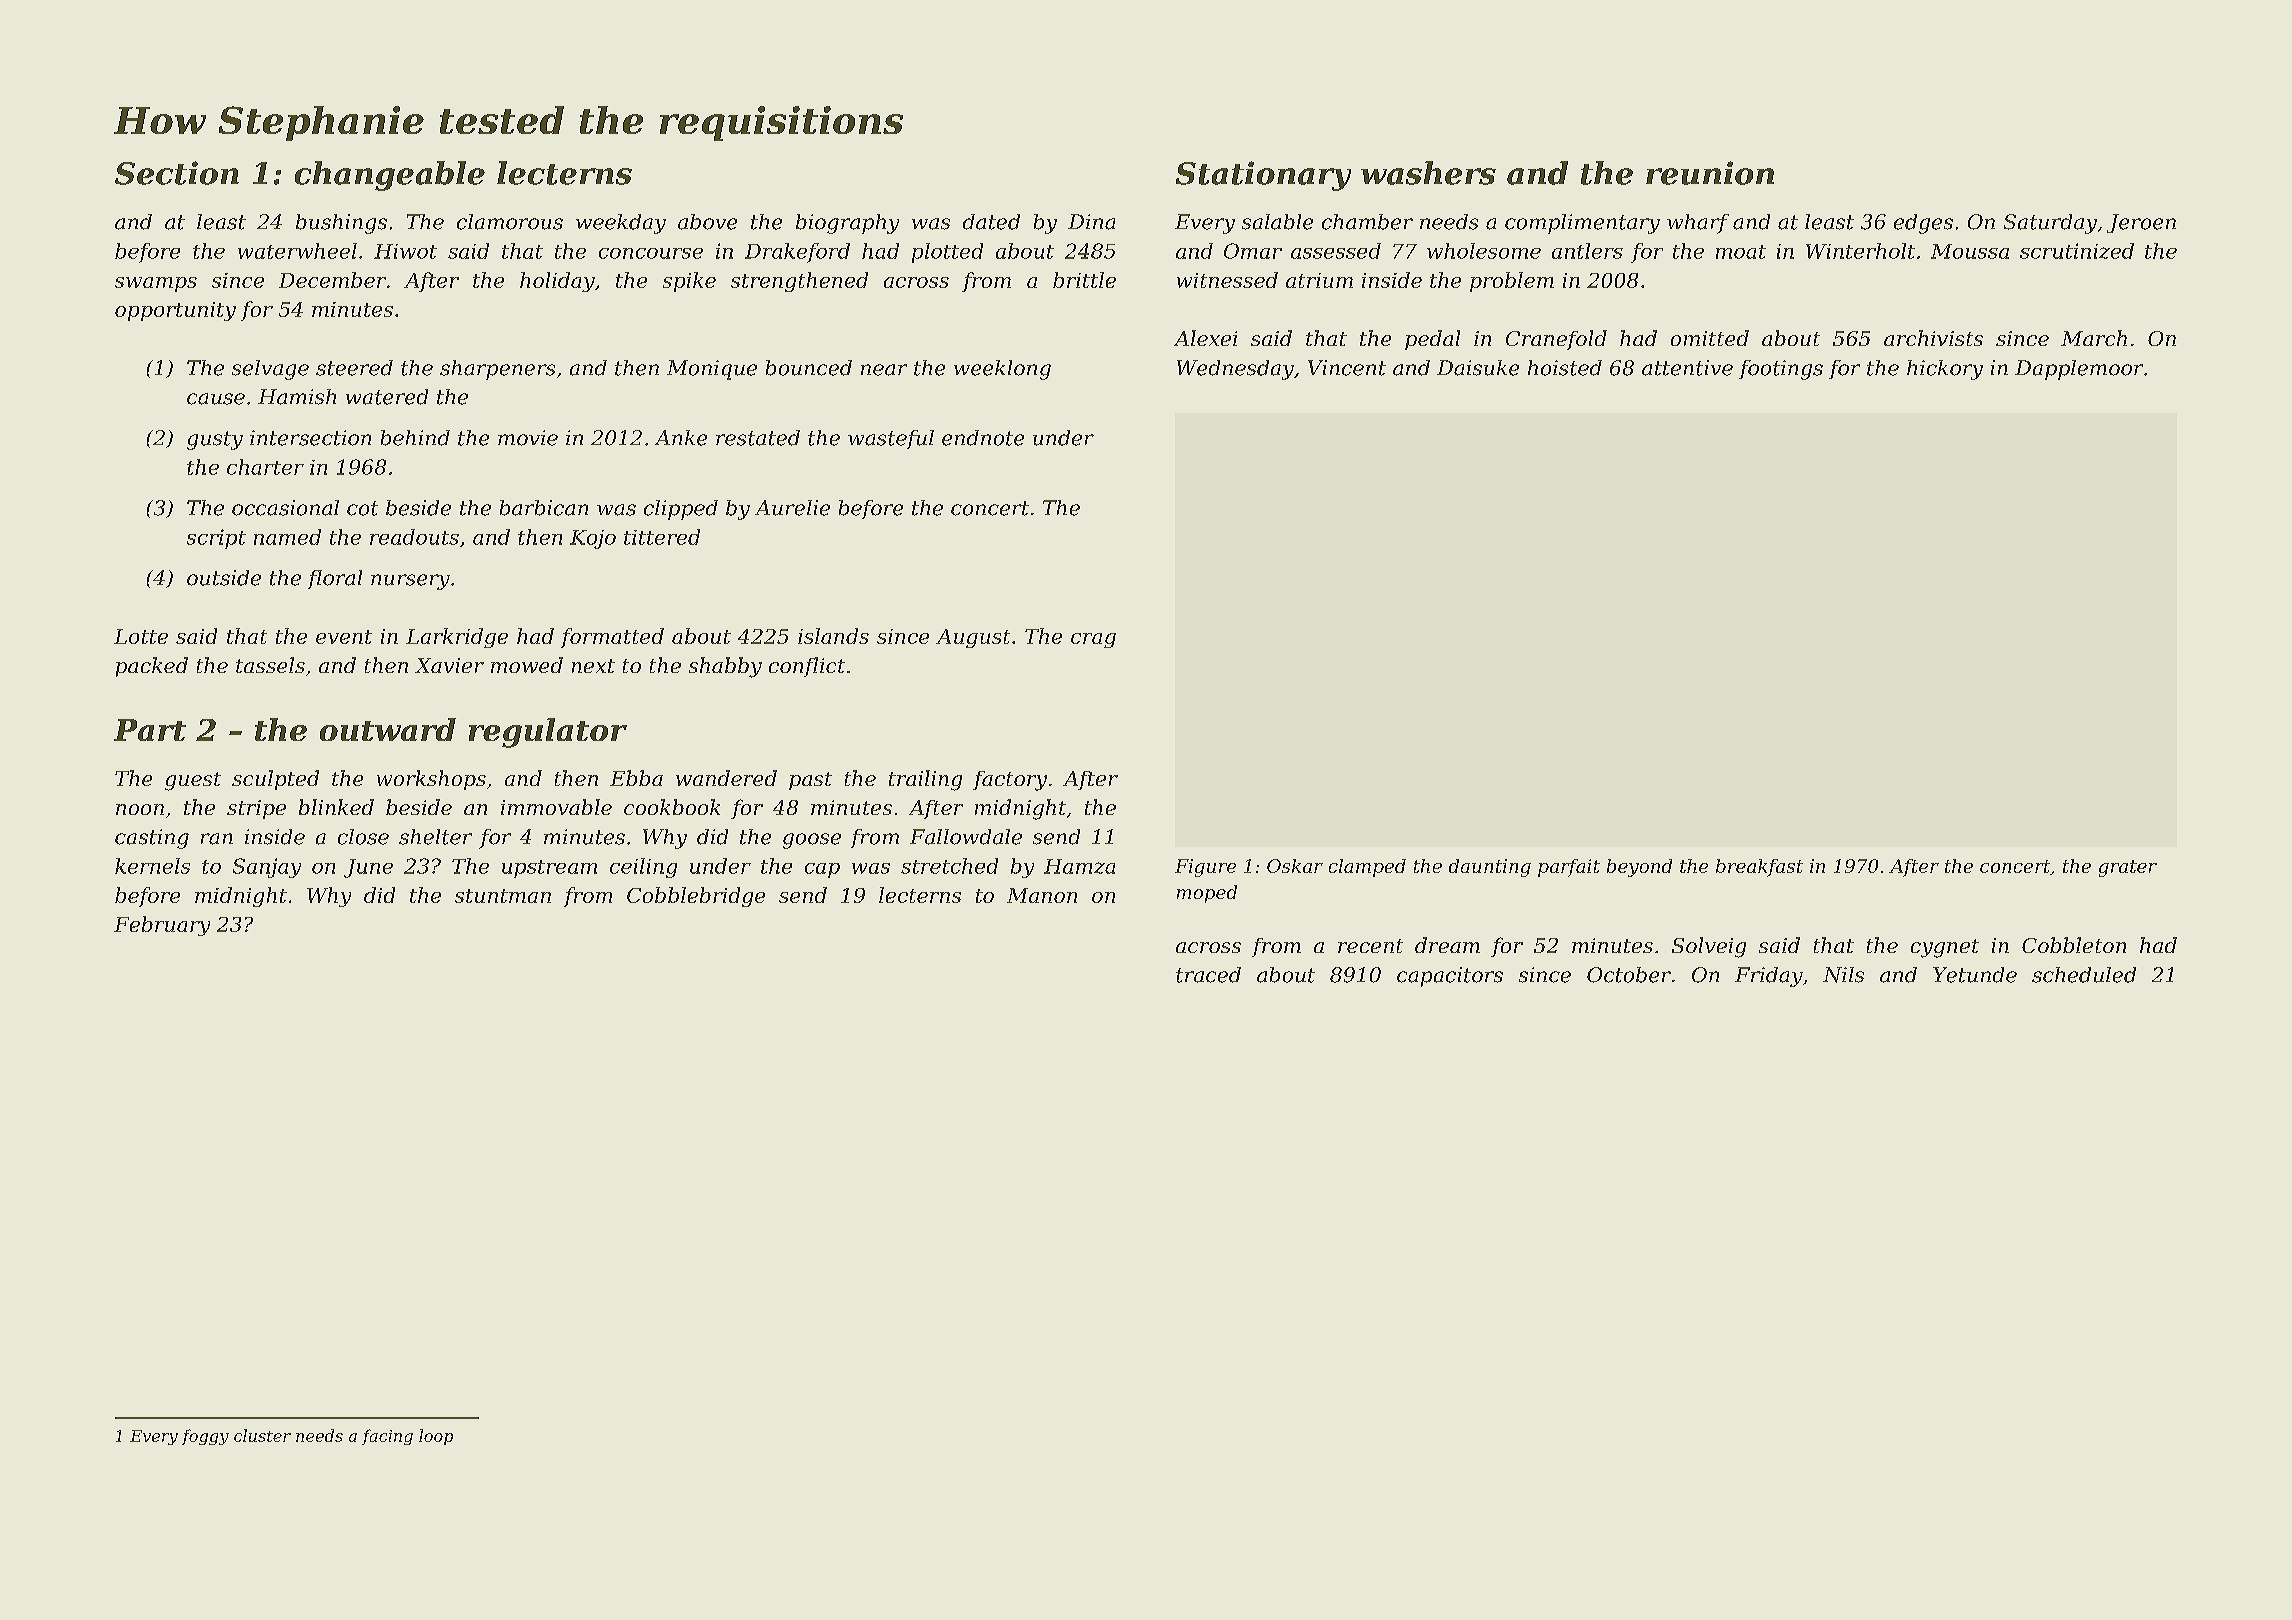 The image size is (2292, 1620). Describe the element at coordinates (387, 1437) in the page. I see `facing` at that location.
